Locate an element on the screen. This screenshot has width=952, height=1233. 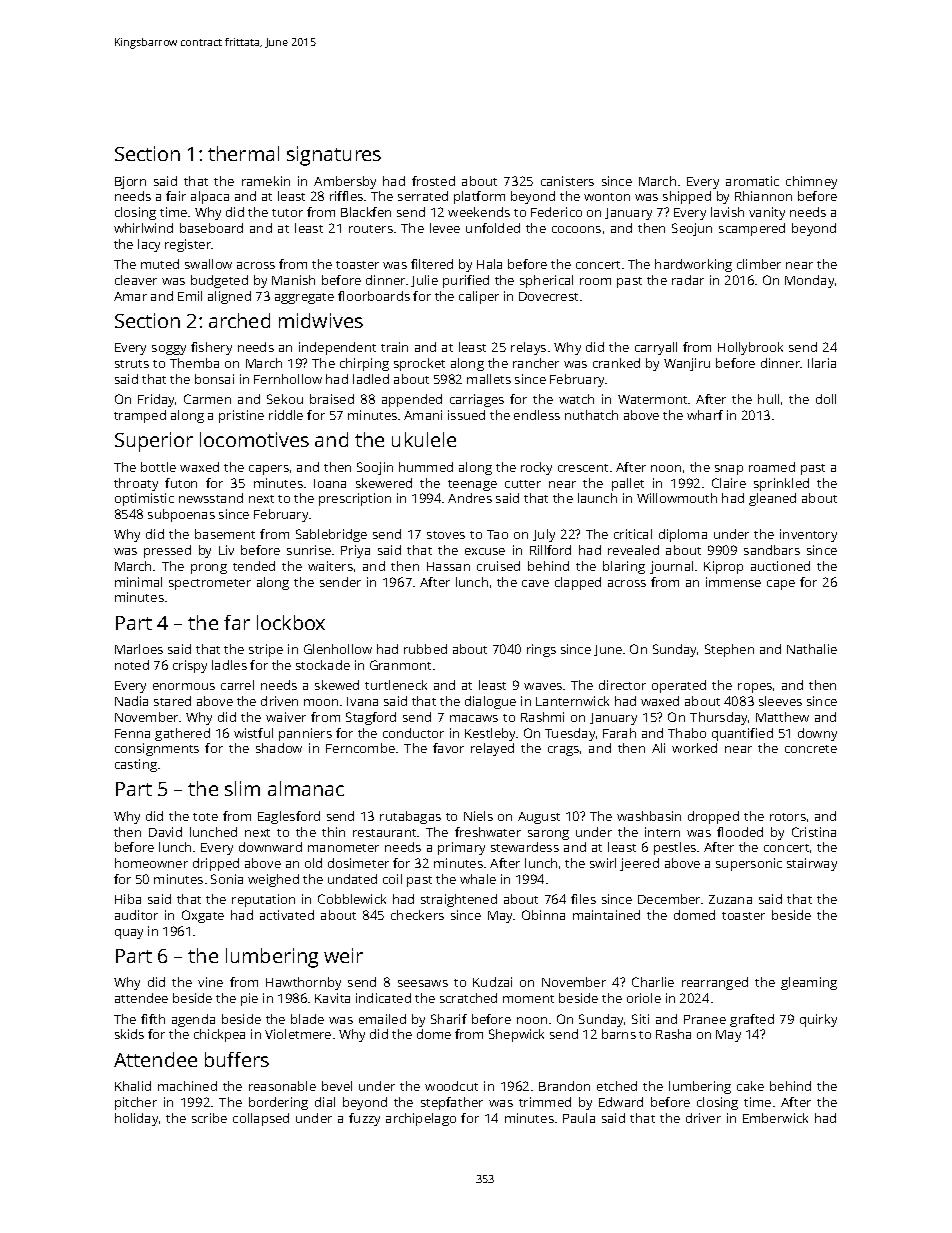
Bjorn is located at coordinates (130, 182).
